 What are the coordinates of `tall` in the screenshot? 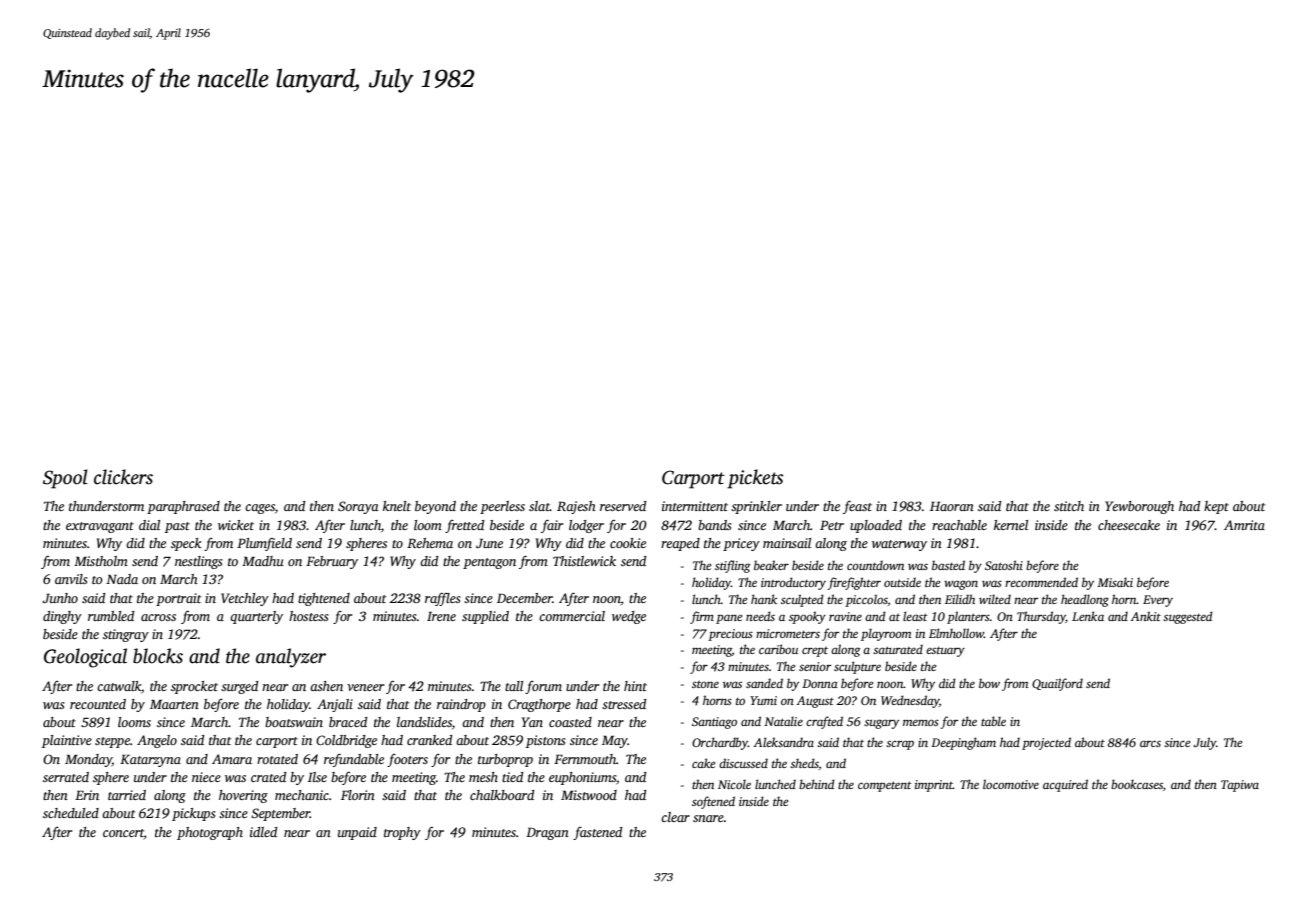 It's located at (514, 686).
